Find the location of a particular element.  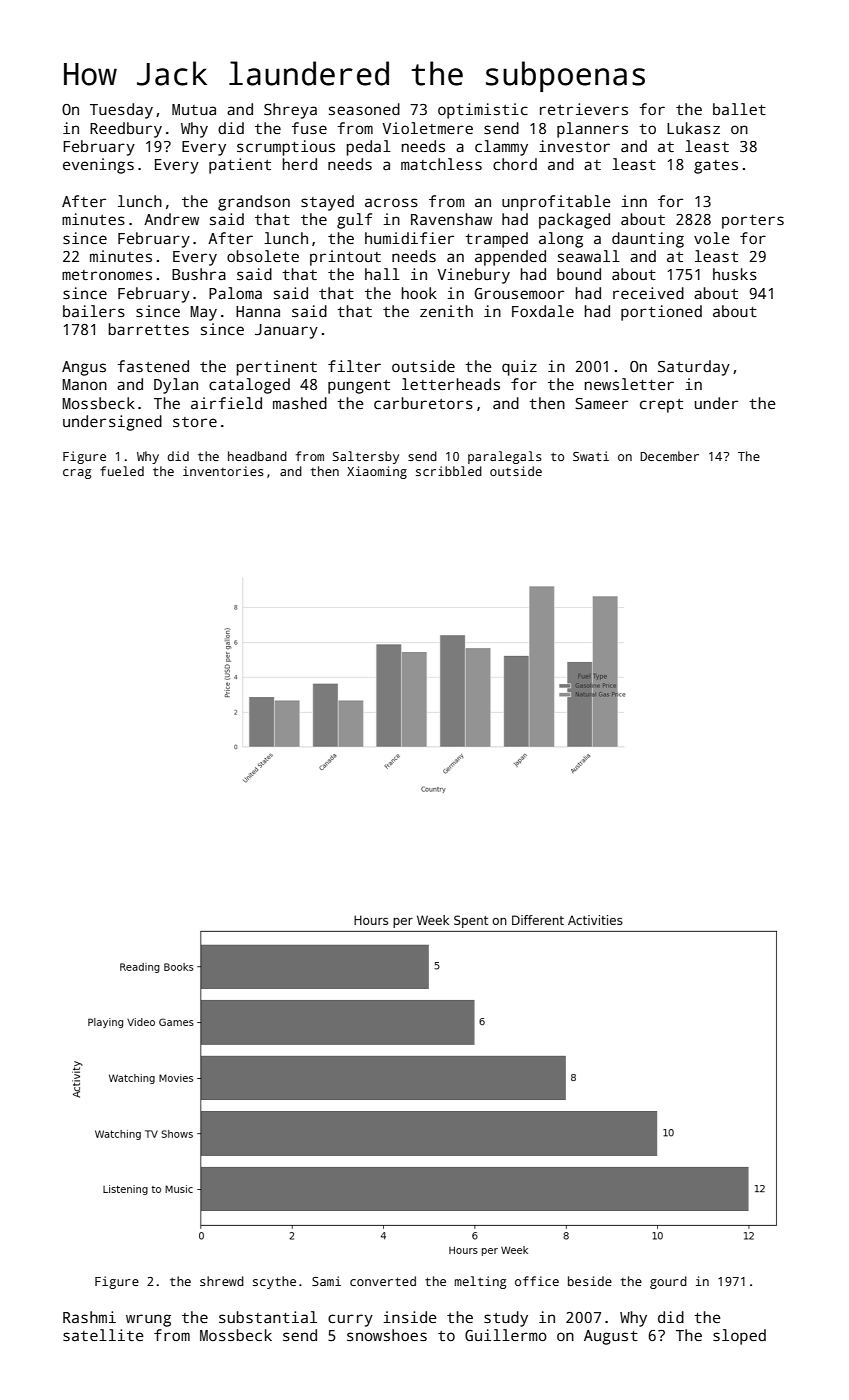

Xiaoming is located at coordinates (377, 472).
